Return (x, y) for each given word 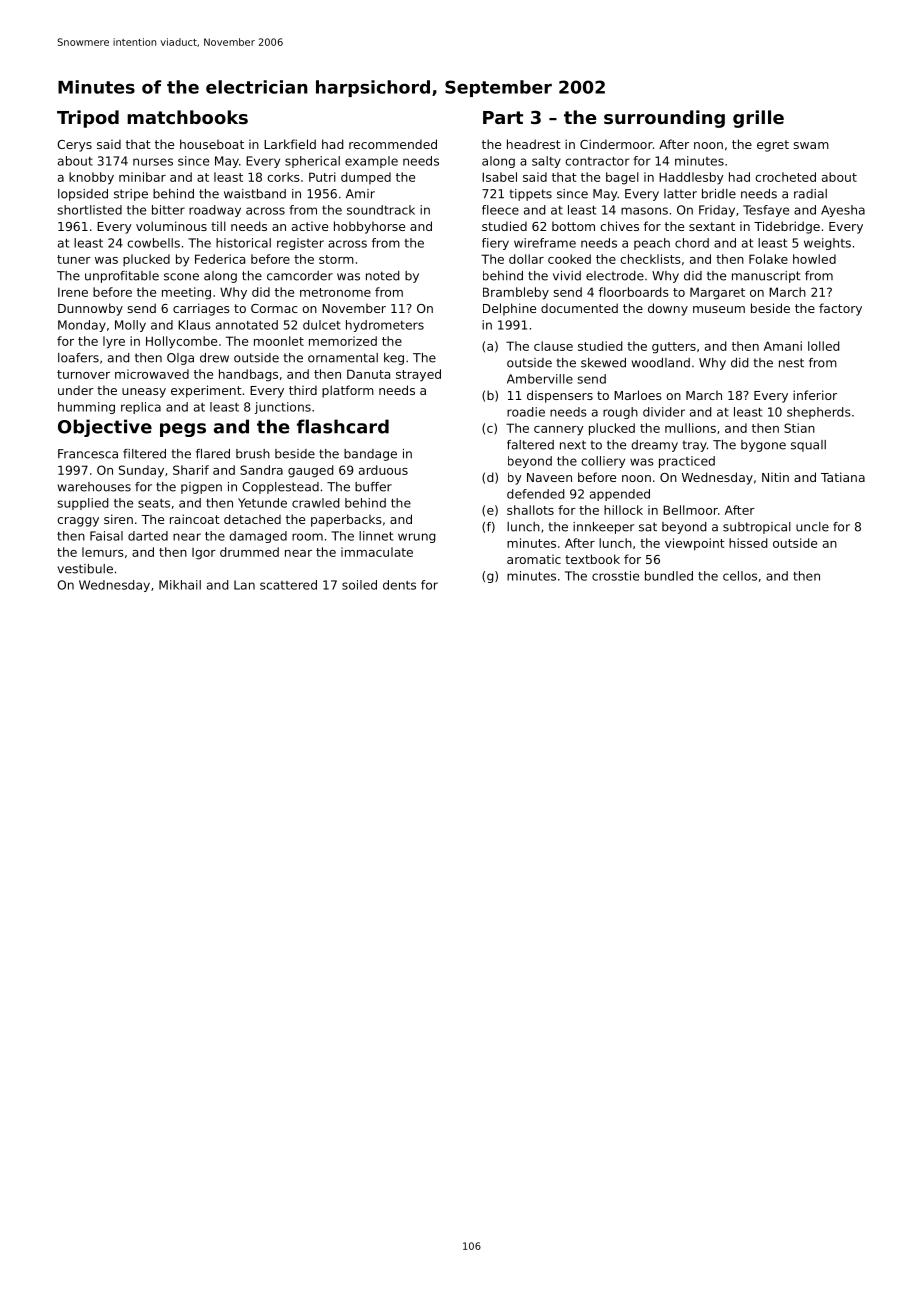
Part (503, 117)
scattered (288, 585)
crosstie (615, 576)
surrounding (664, 119)
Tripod (88, 119)
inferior (815, 395)
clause (553, 346)
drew (214, 358)
